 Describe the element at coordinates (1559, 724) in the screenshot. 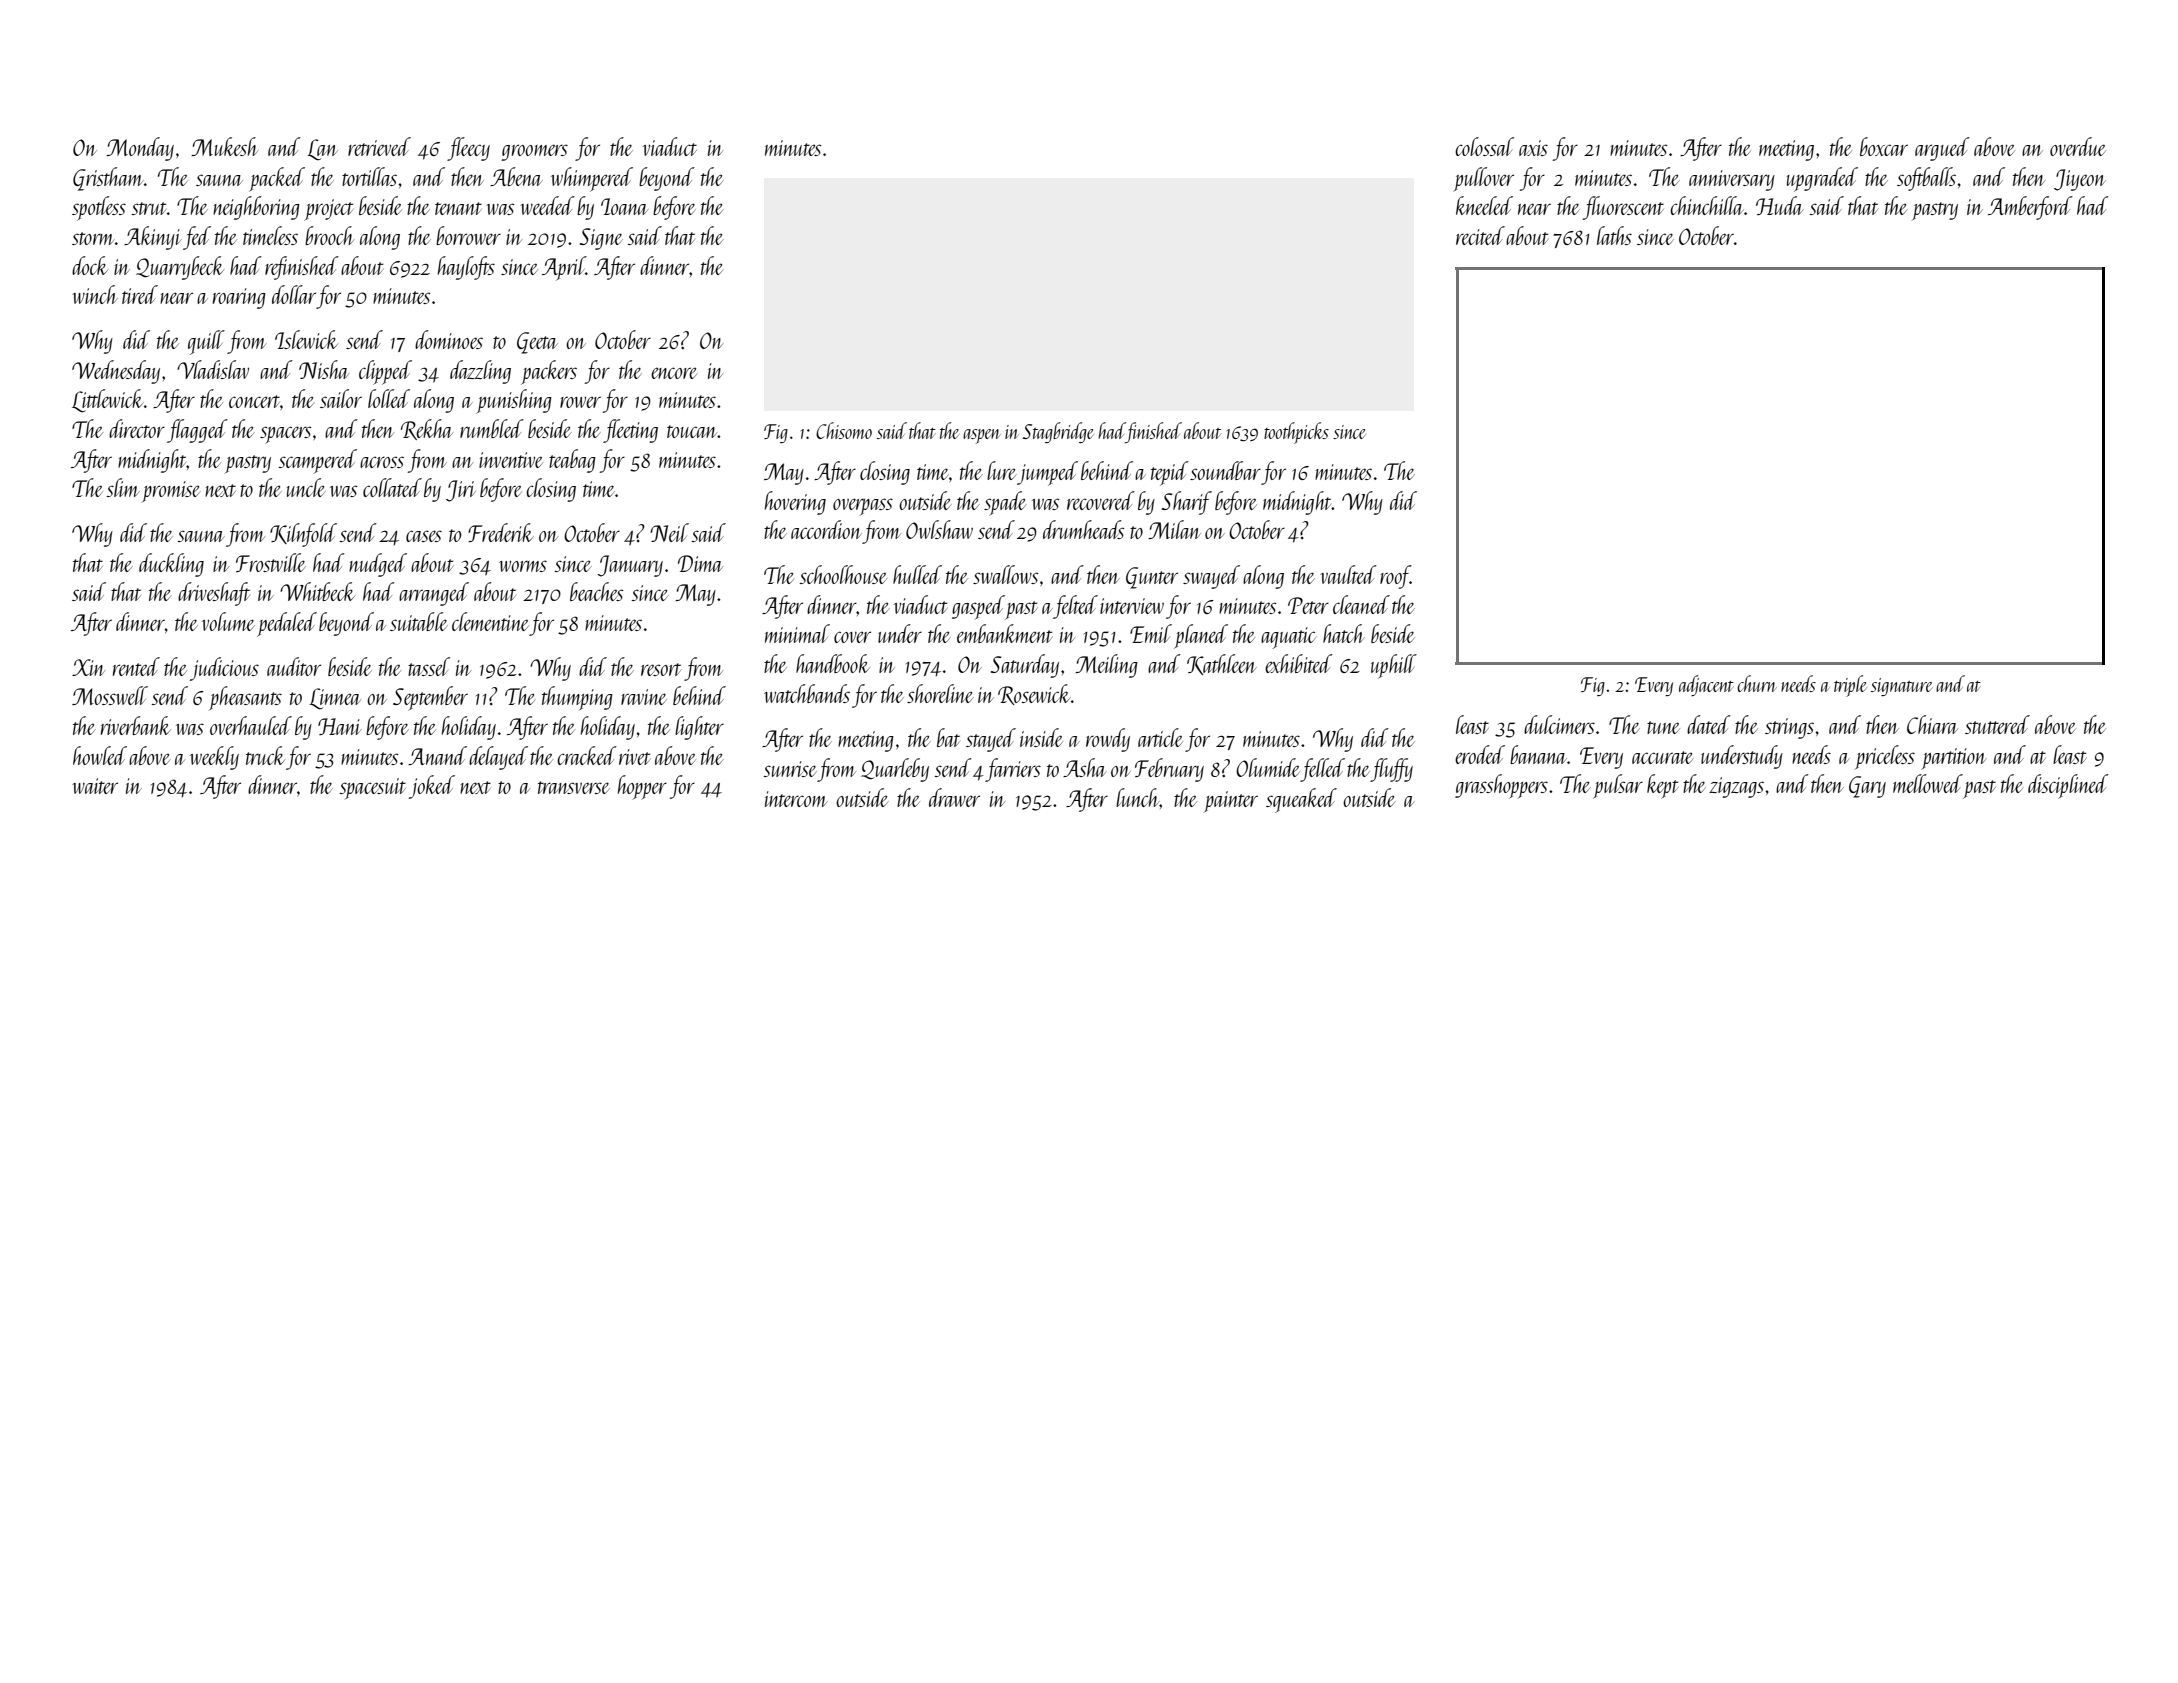

I see `dulcimers` at that location.
